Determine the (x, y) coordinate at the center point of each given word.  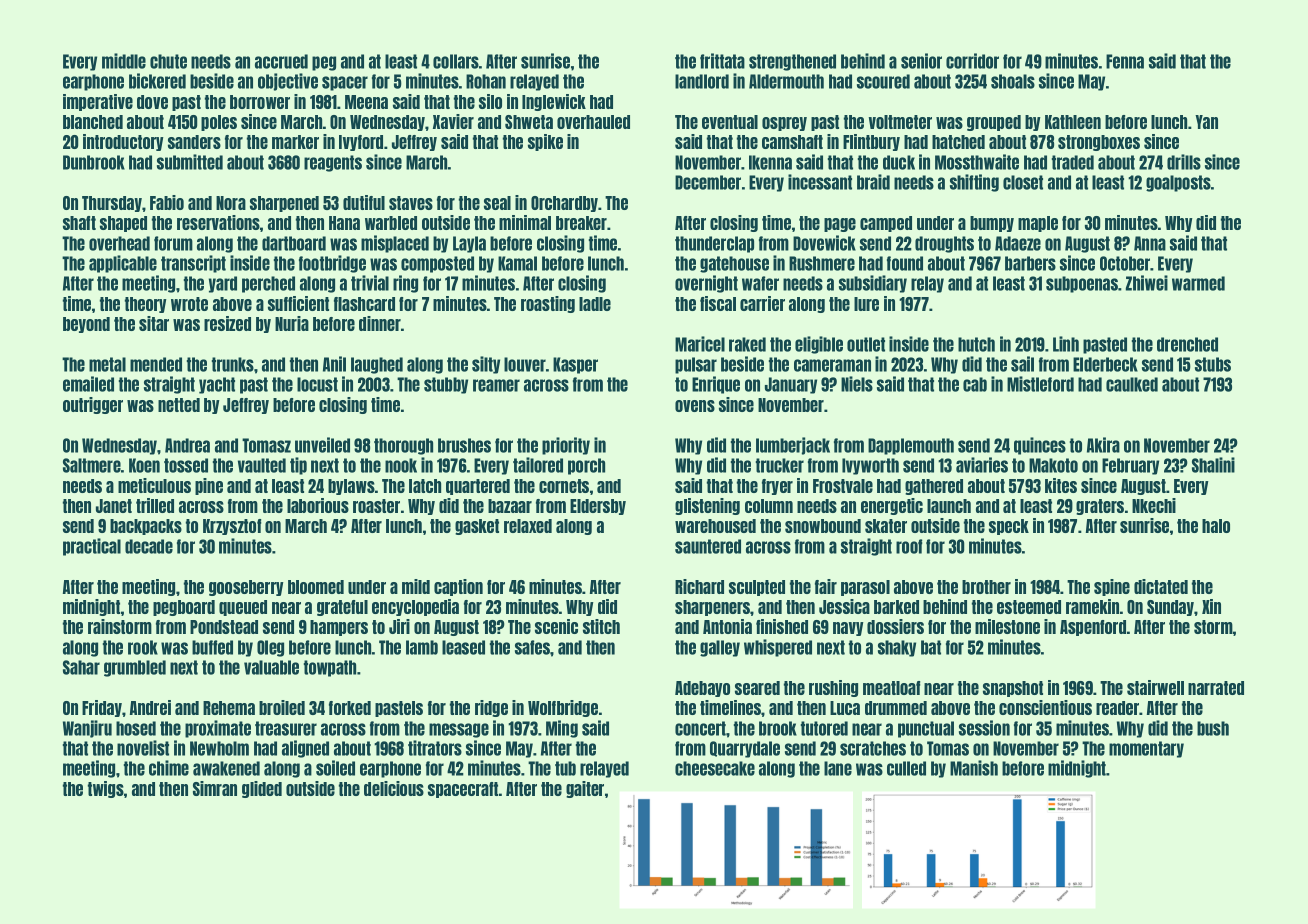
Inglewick (554, 102)
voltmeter (900, 122)
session (984, 728)
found (905, 263)
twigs (106, 789)
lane (838, 768)
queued (243, 608)
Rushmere (822, 263)
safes (533, 647)
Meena (366, 102)
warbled (391, 223)
